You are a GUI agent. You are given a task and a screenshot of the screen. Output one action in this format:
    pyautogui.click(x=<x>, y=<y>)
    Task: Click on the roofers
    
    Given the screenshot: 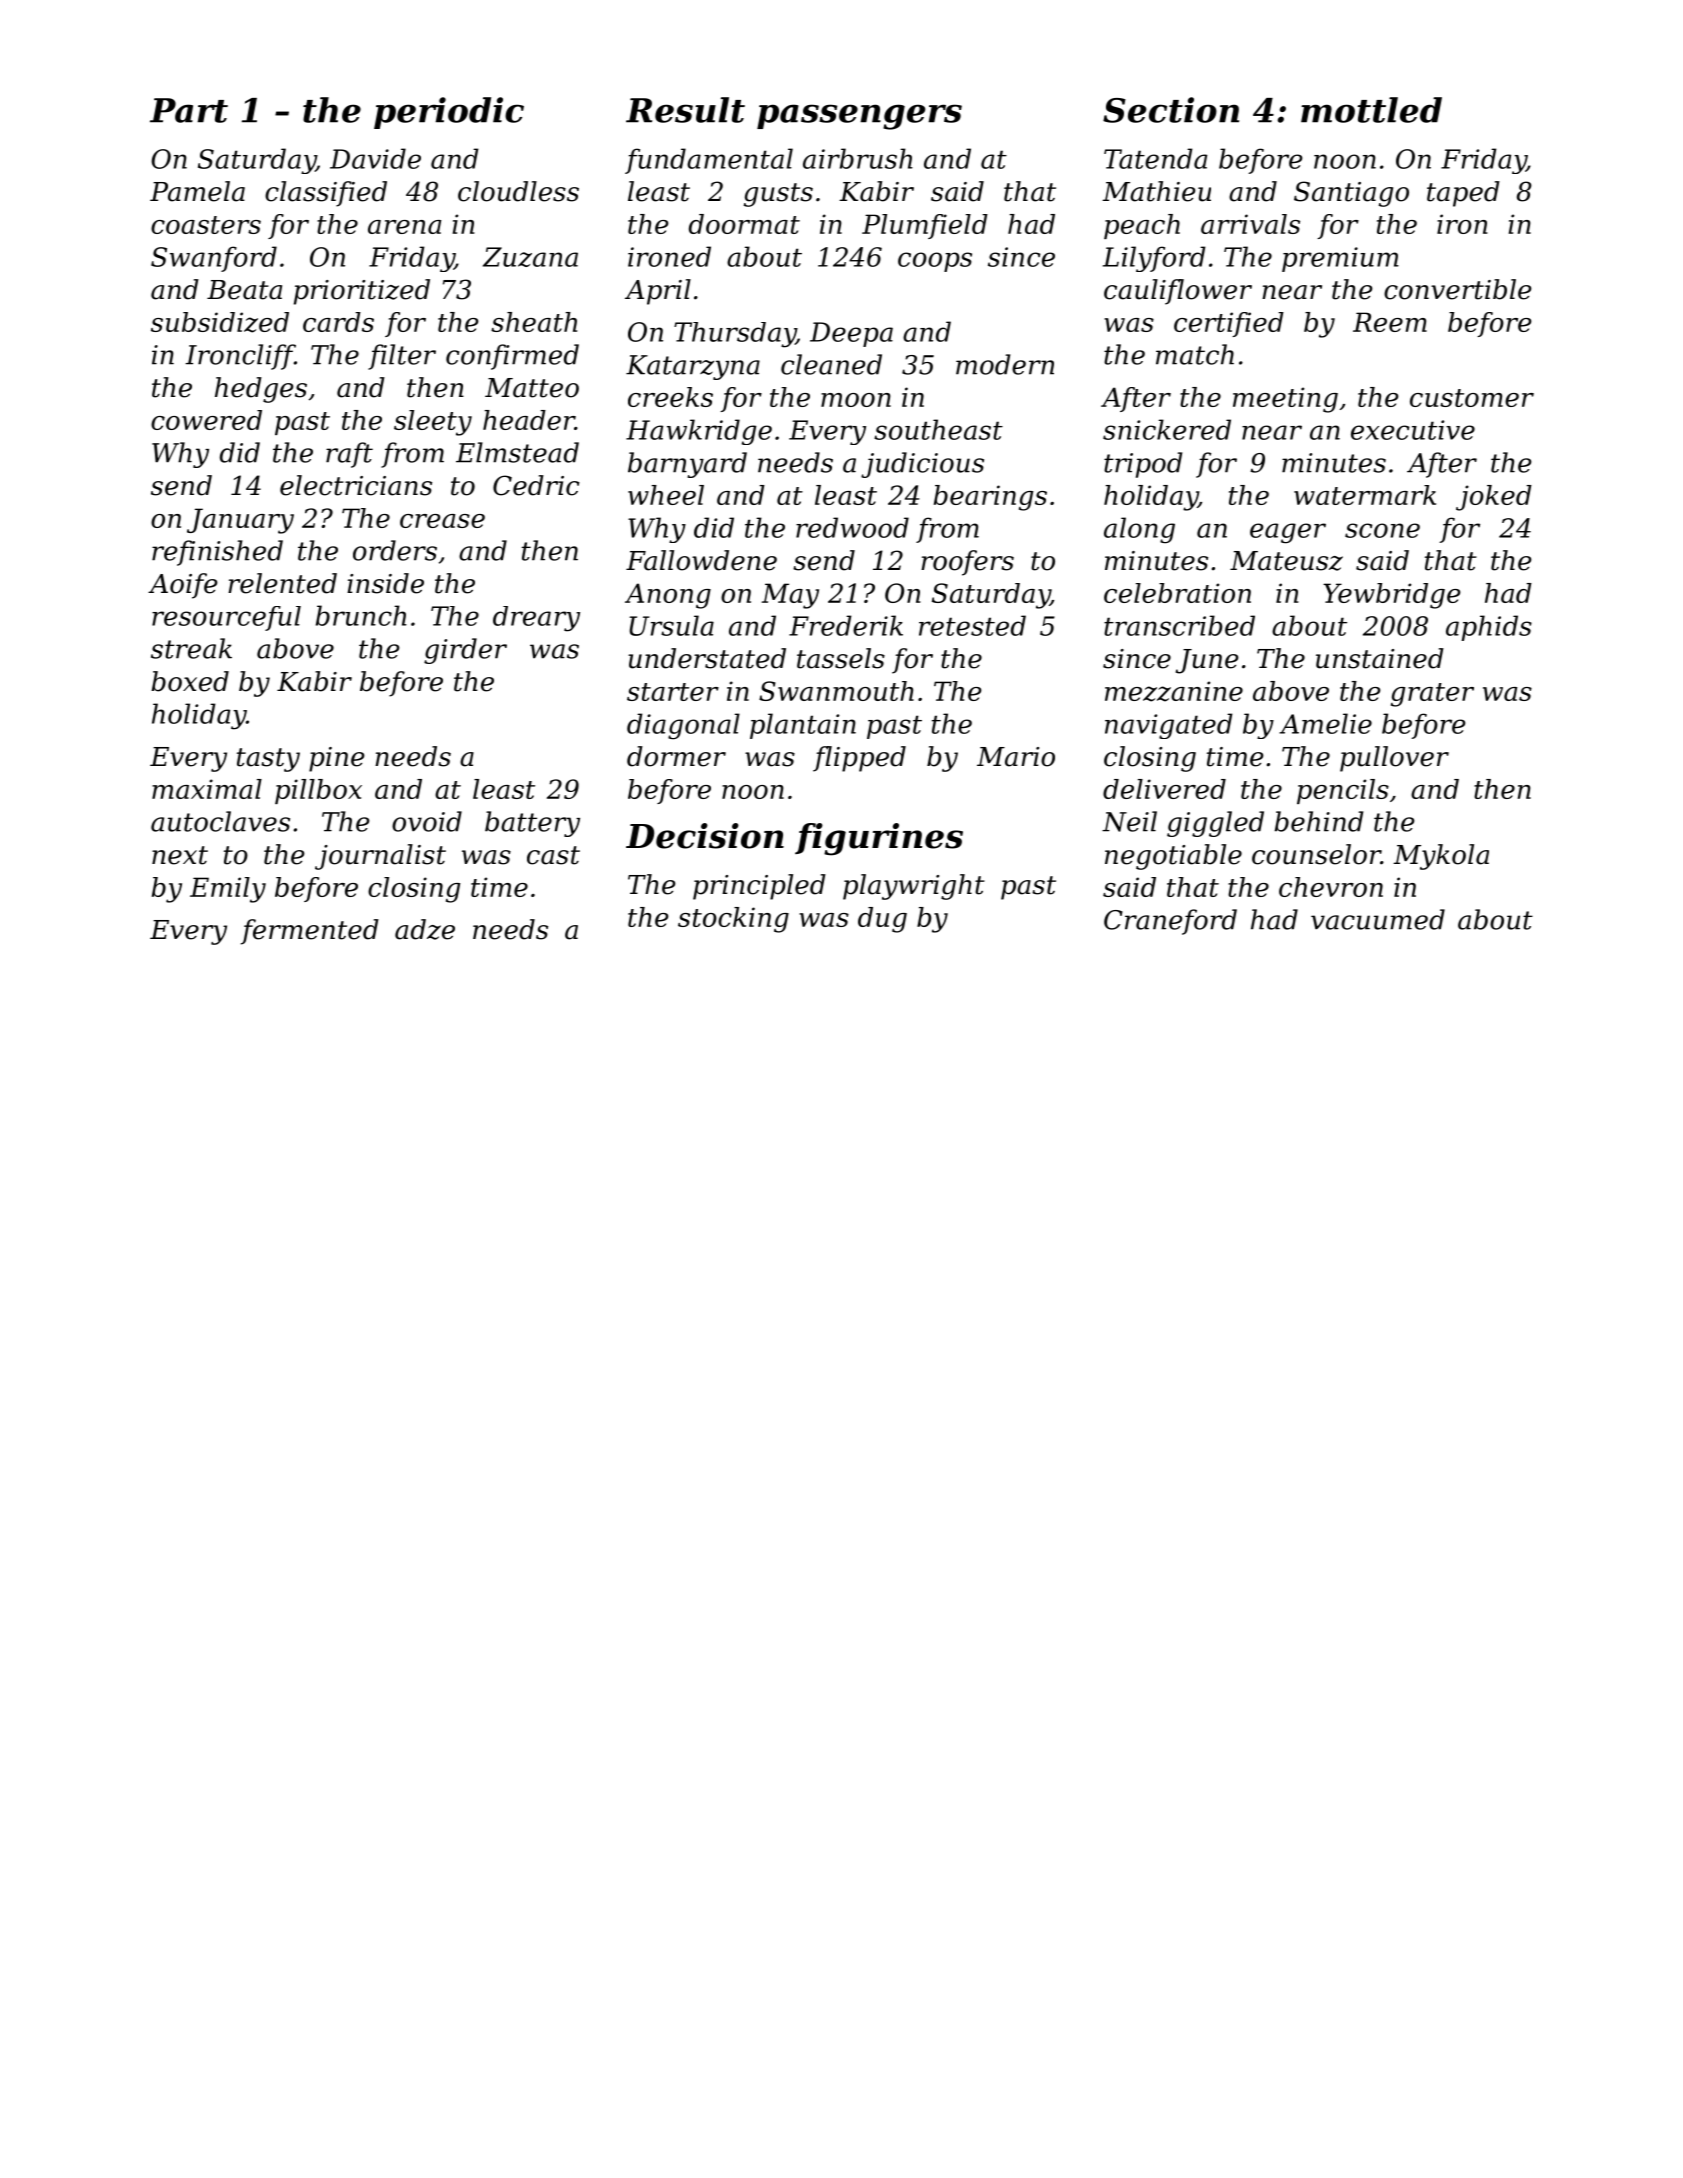 What is the action you would take?
    pyautogui.click(x=967, y=563)
